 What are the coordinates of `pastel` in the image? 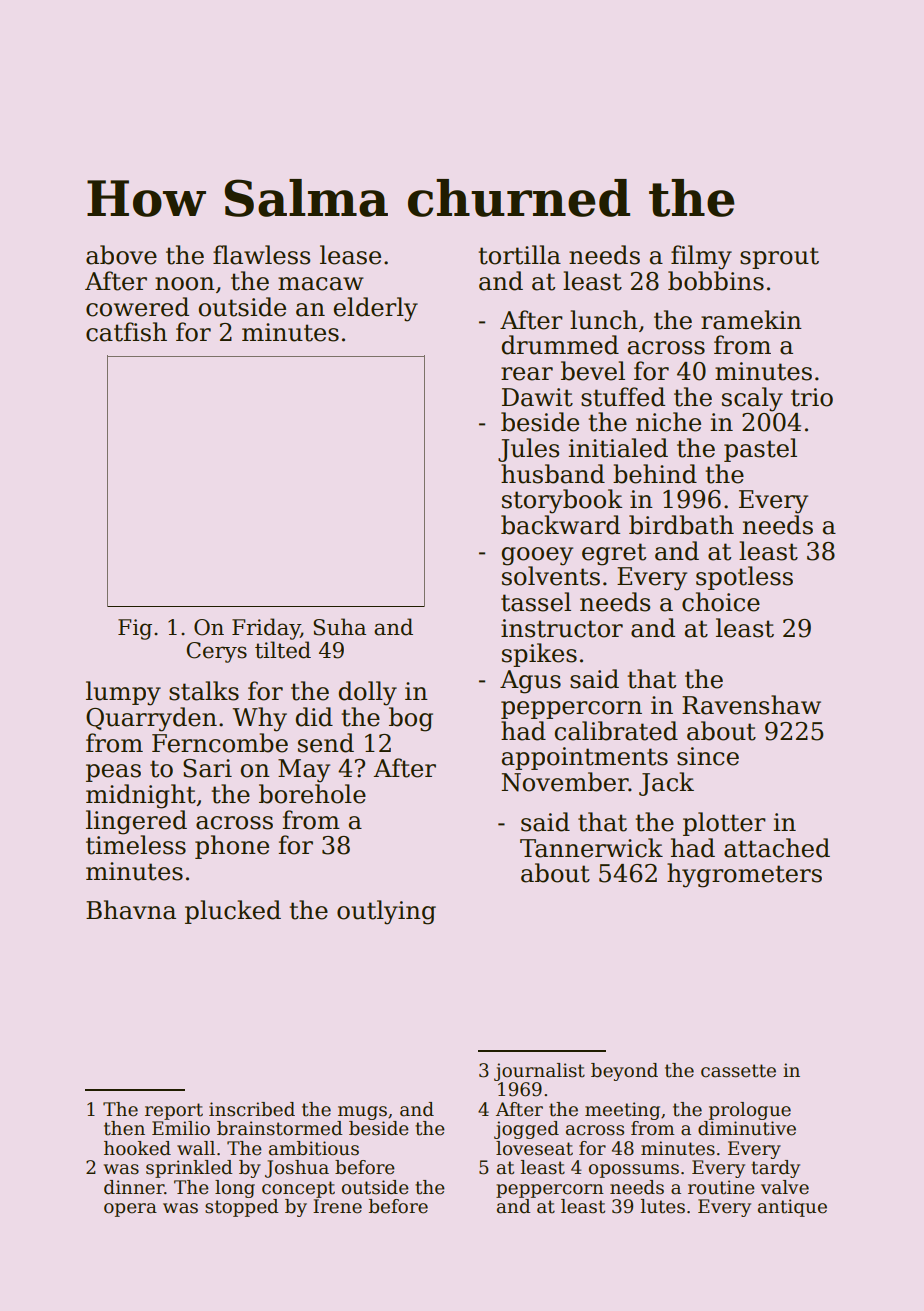 It's located at (760, 450).
